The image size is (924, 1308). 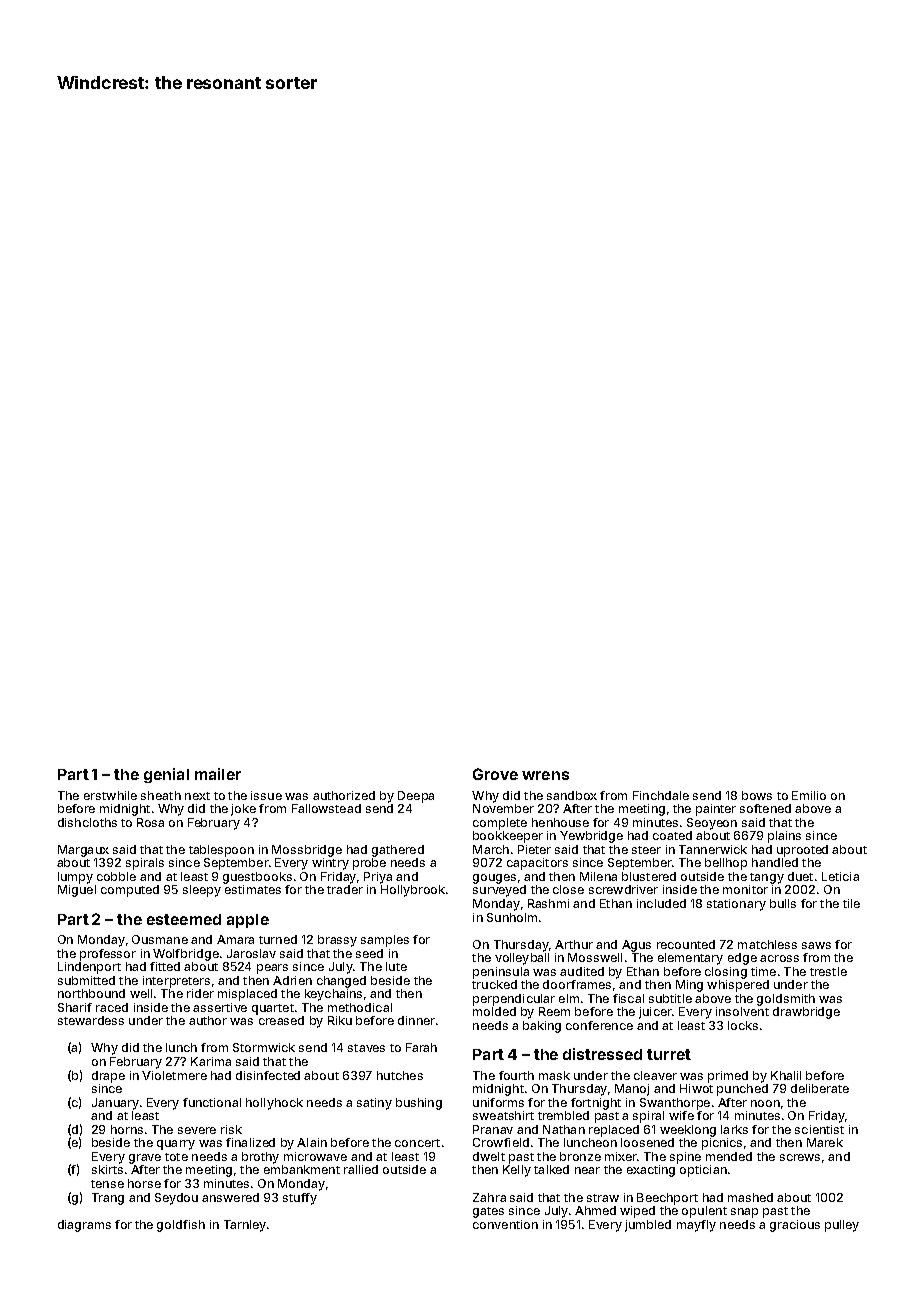 I want to click on computed, so click(x=130, y=891).
